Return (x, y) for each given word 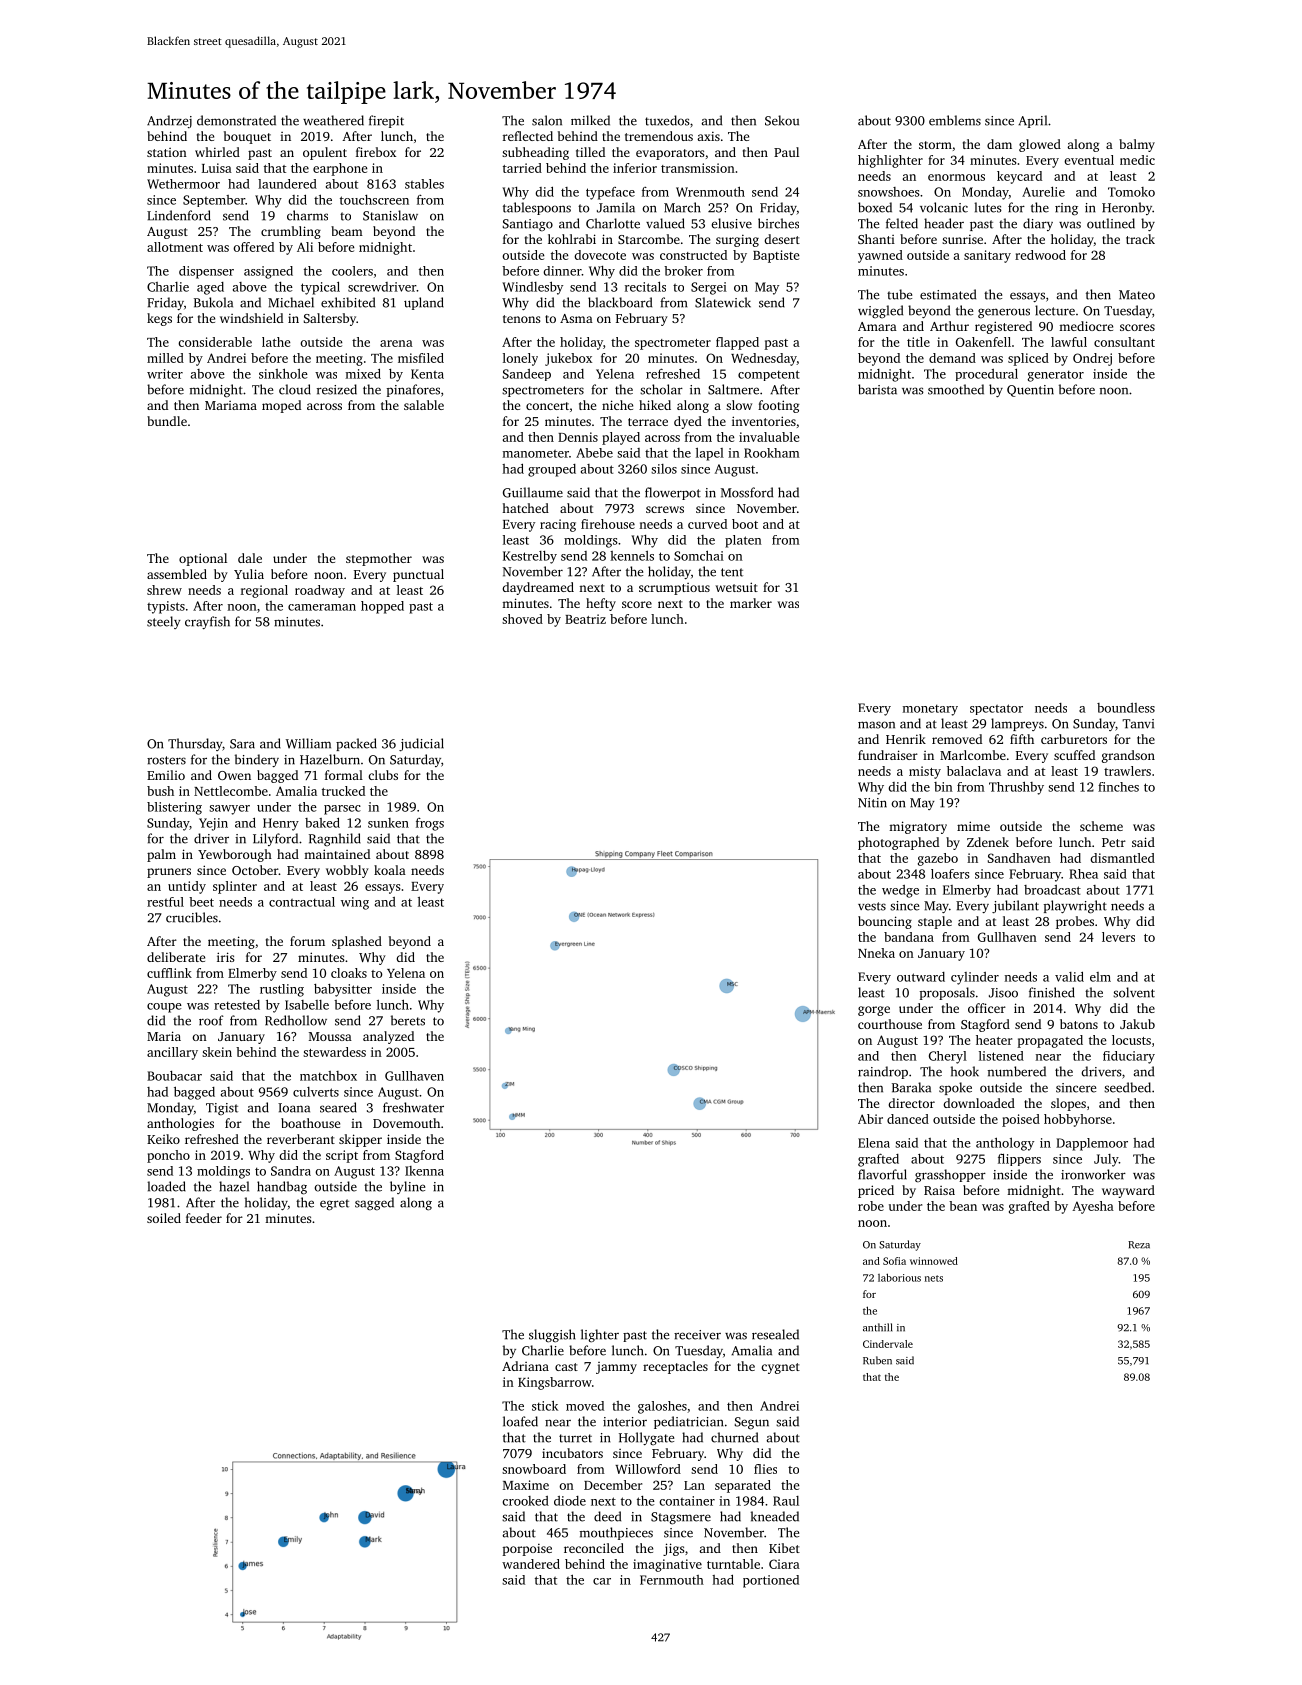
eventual (1089, 160)
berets (408, 1020)
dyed (688, 422)
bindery (257, 760)
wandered (531, 1564)
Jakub (1137, 1024)
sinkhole (283, 373)
